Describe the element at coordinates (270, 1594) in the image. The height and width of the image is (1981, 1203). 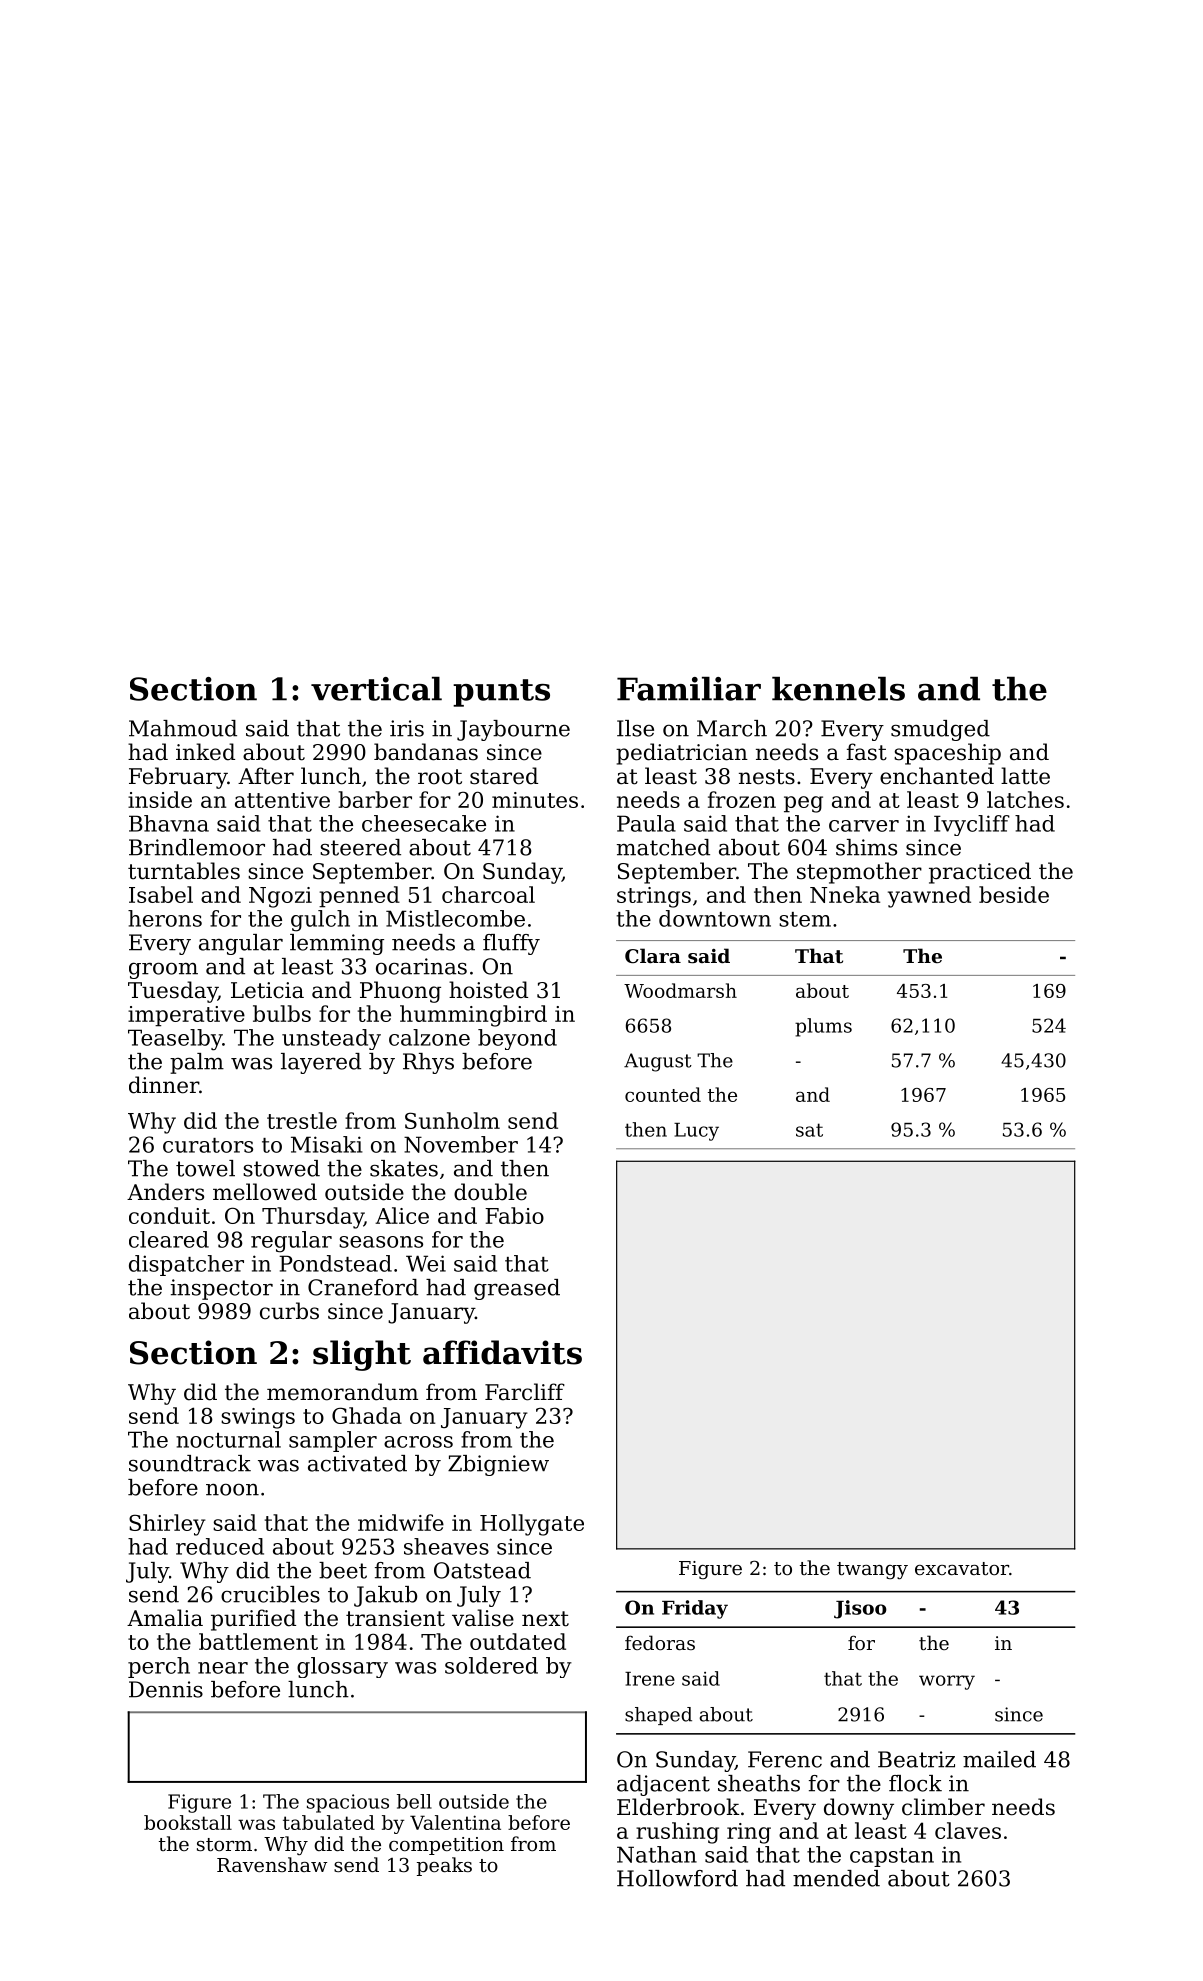
I see `crucibles` at that location.
